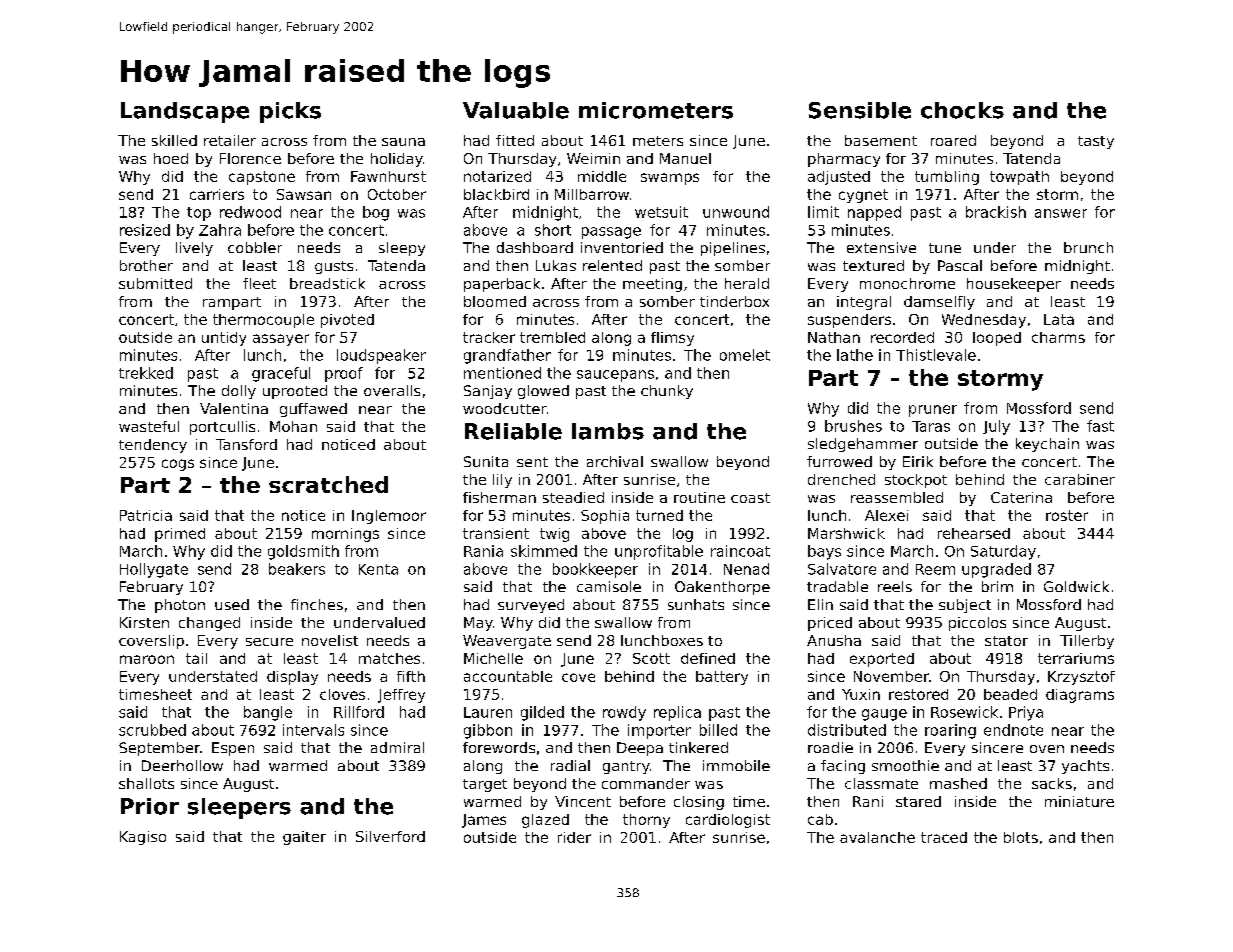 The image size is (1233, 952). What do you see at coordinates (552, 337) in the image?
I see `trembled` at bounding box center [552, 337].
